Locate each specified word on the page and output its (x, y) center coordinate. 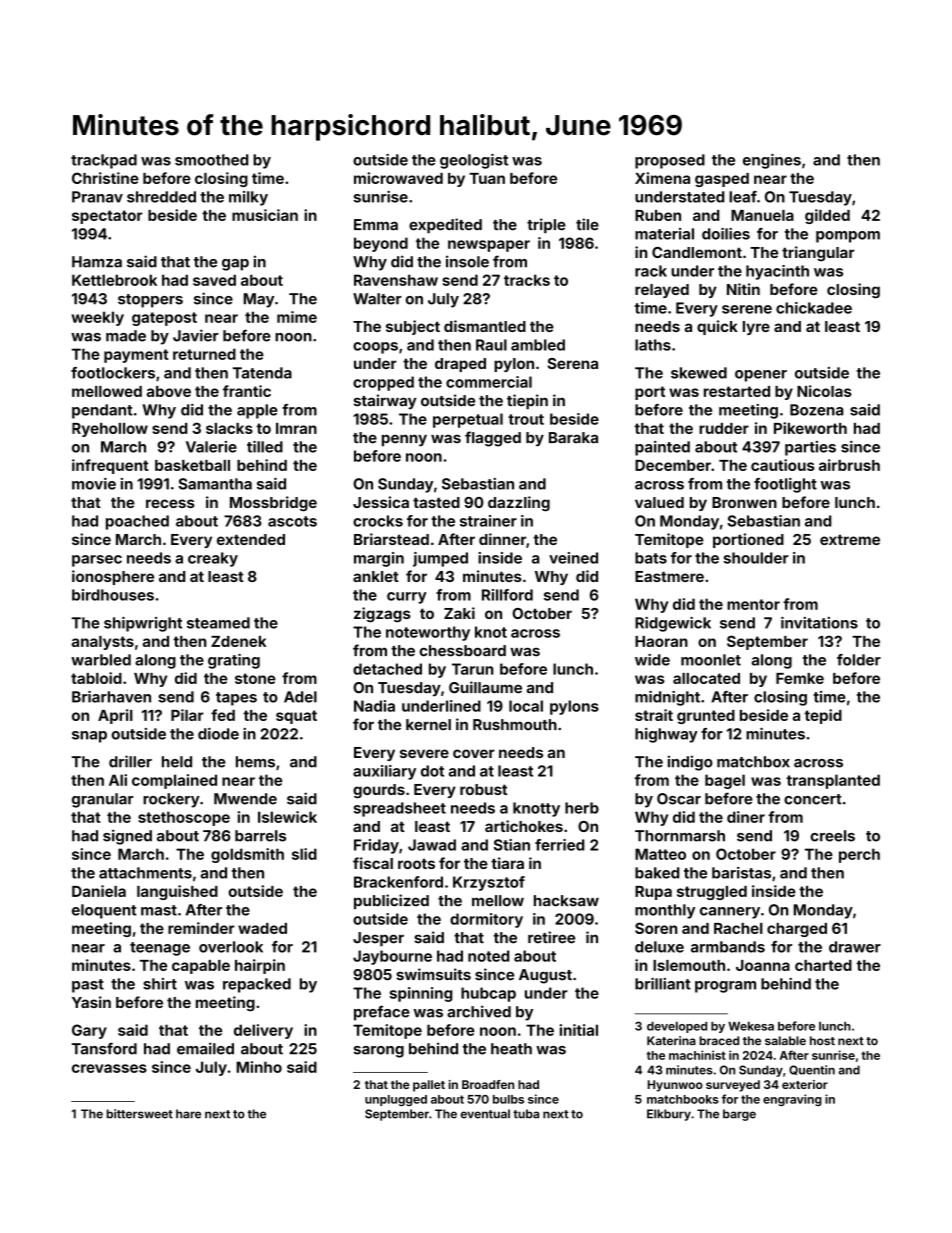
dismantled (485, 326)
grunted (706, 717)
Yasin (91, 1002)
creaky (213, 559)
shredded (161, 197)
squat (296, 717)
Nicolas (824, 391)
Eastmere (669, 576)
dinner (502, 539)
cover (474, 753)
